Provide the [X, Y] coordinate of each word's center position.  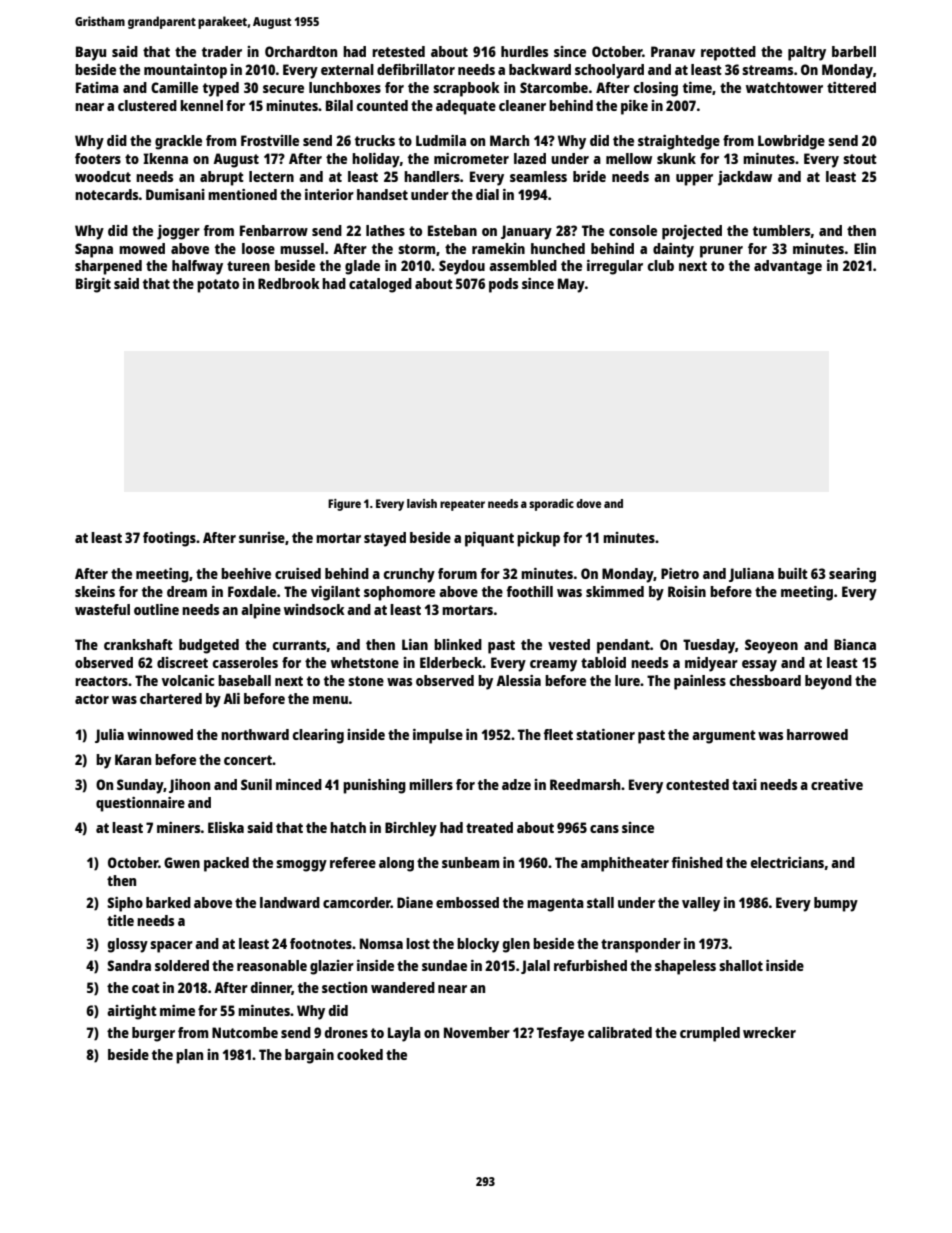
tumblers [781, 230]
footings [169, 539]
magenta [555, 905]
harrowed [817, 734]
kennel [201, 105]
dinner [271, 988]
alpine [261, 611]
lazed [530, 158]
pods [503, 285]
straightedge [679, 142]
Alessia [518, 680]
